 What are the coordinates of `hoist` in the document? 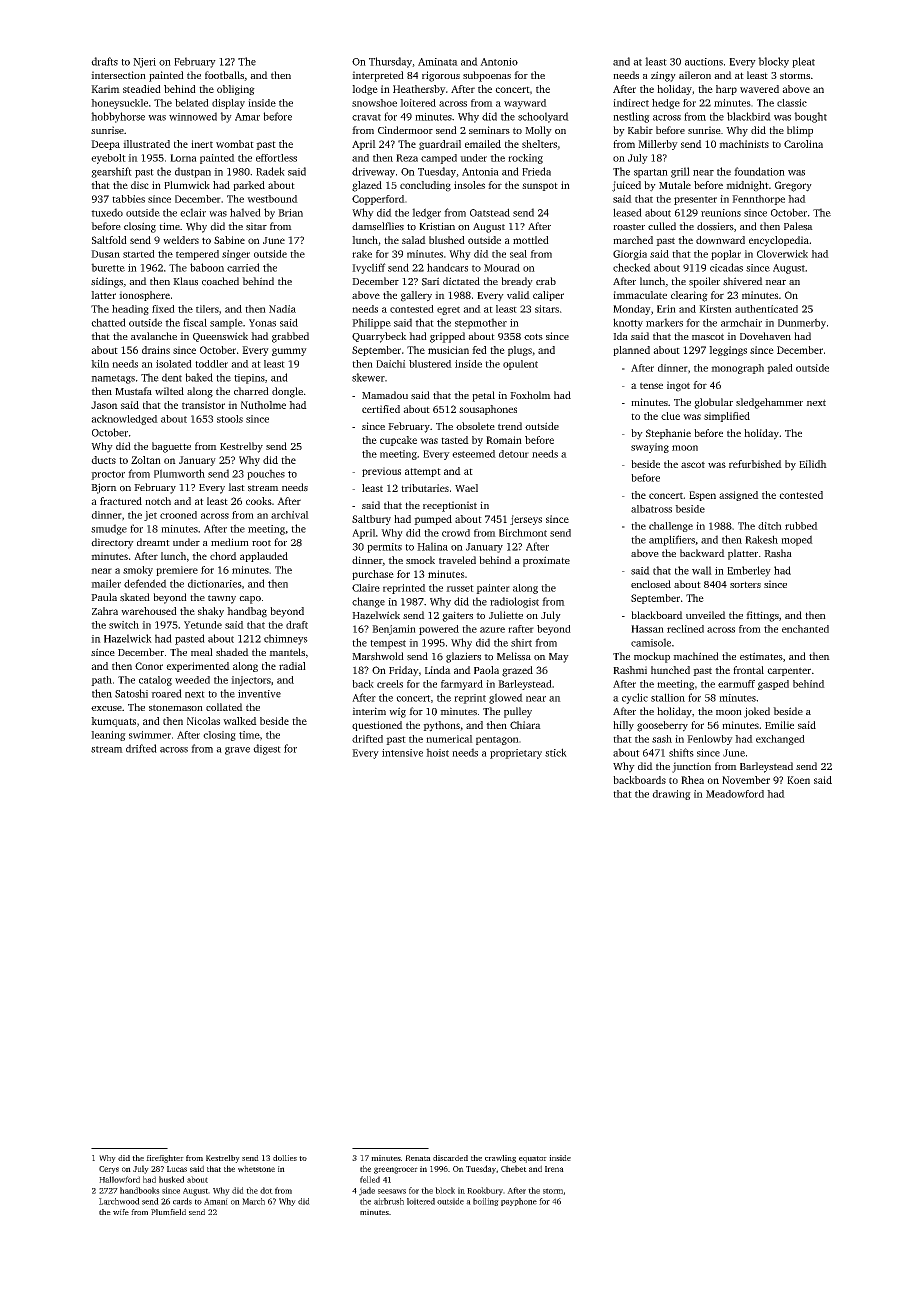 It's located at (437, 752).
